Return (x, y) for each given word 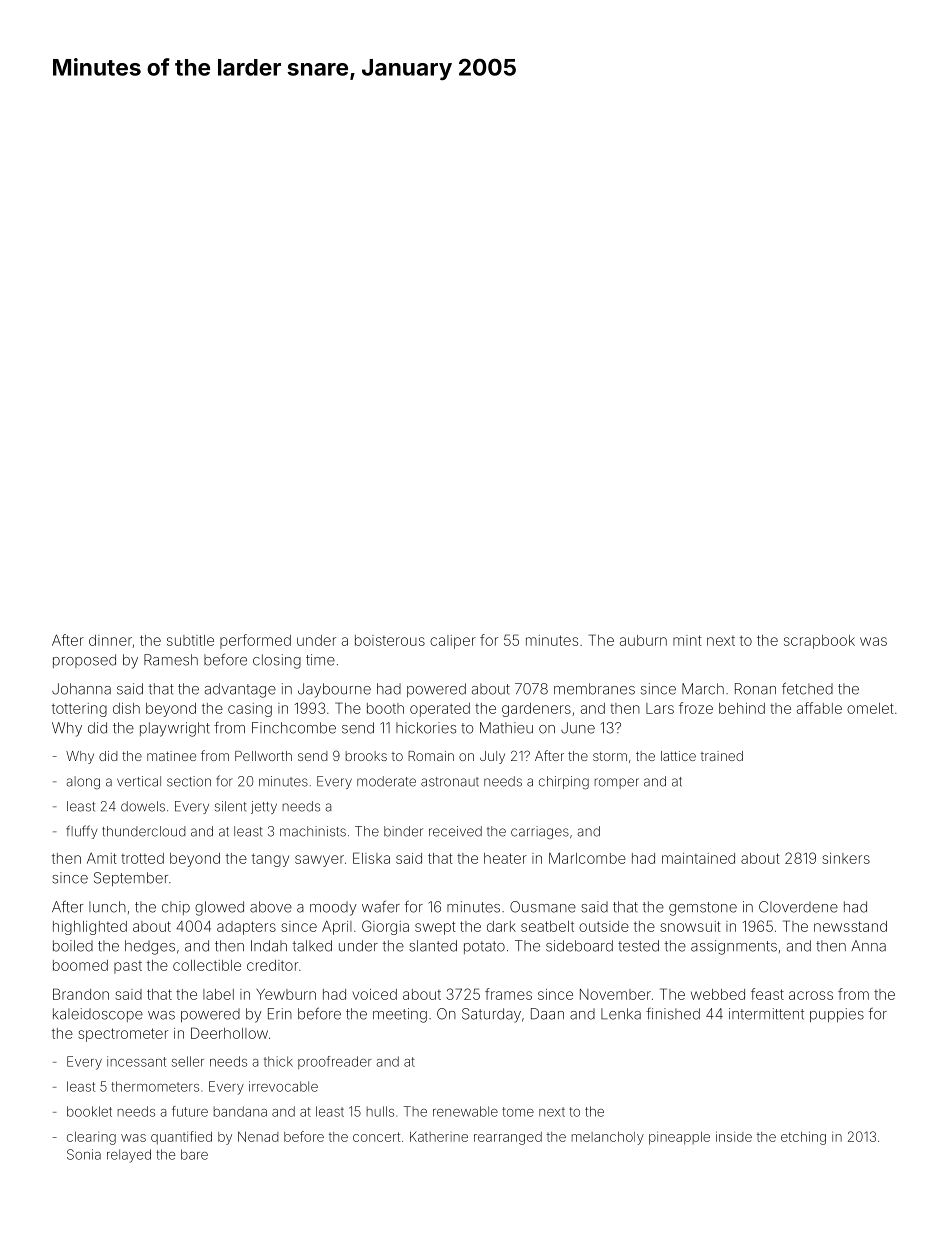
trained (722, 756)
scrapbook (819, 642)
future (190, 1111)
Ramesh (171, 660)
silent (230, 806)
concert (376, 1137)
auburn (643, 640)
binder (403, 831)
